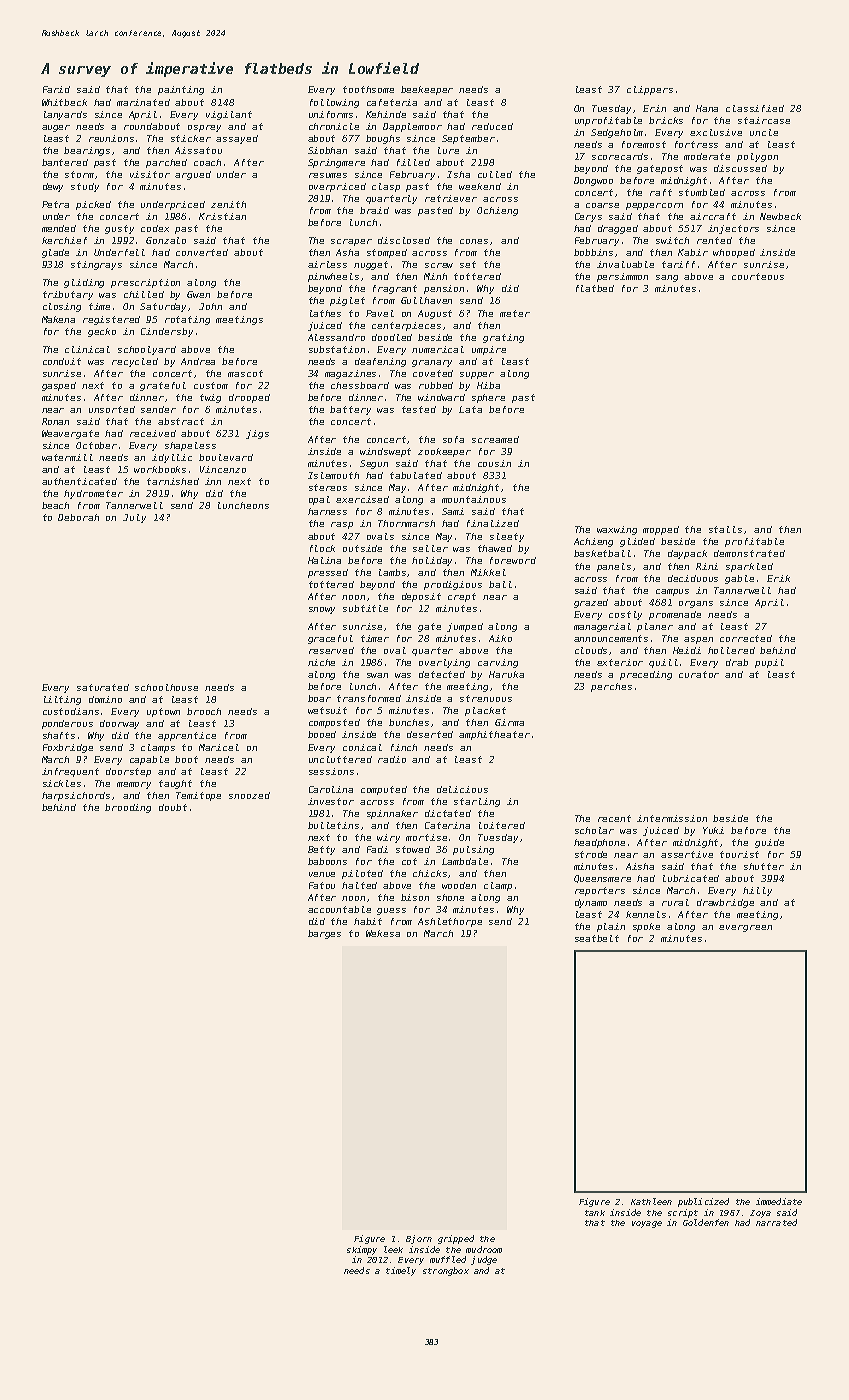 Image resolution: width=849 pixels, height=1400 pixels. Describe the element at coordinates (374, 210) in the document. I see `braid` at that location.
